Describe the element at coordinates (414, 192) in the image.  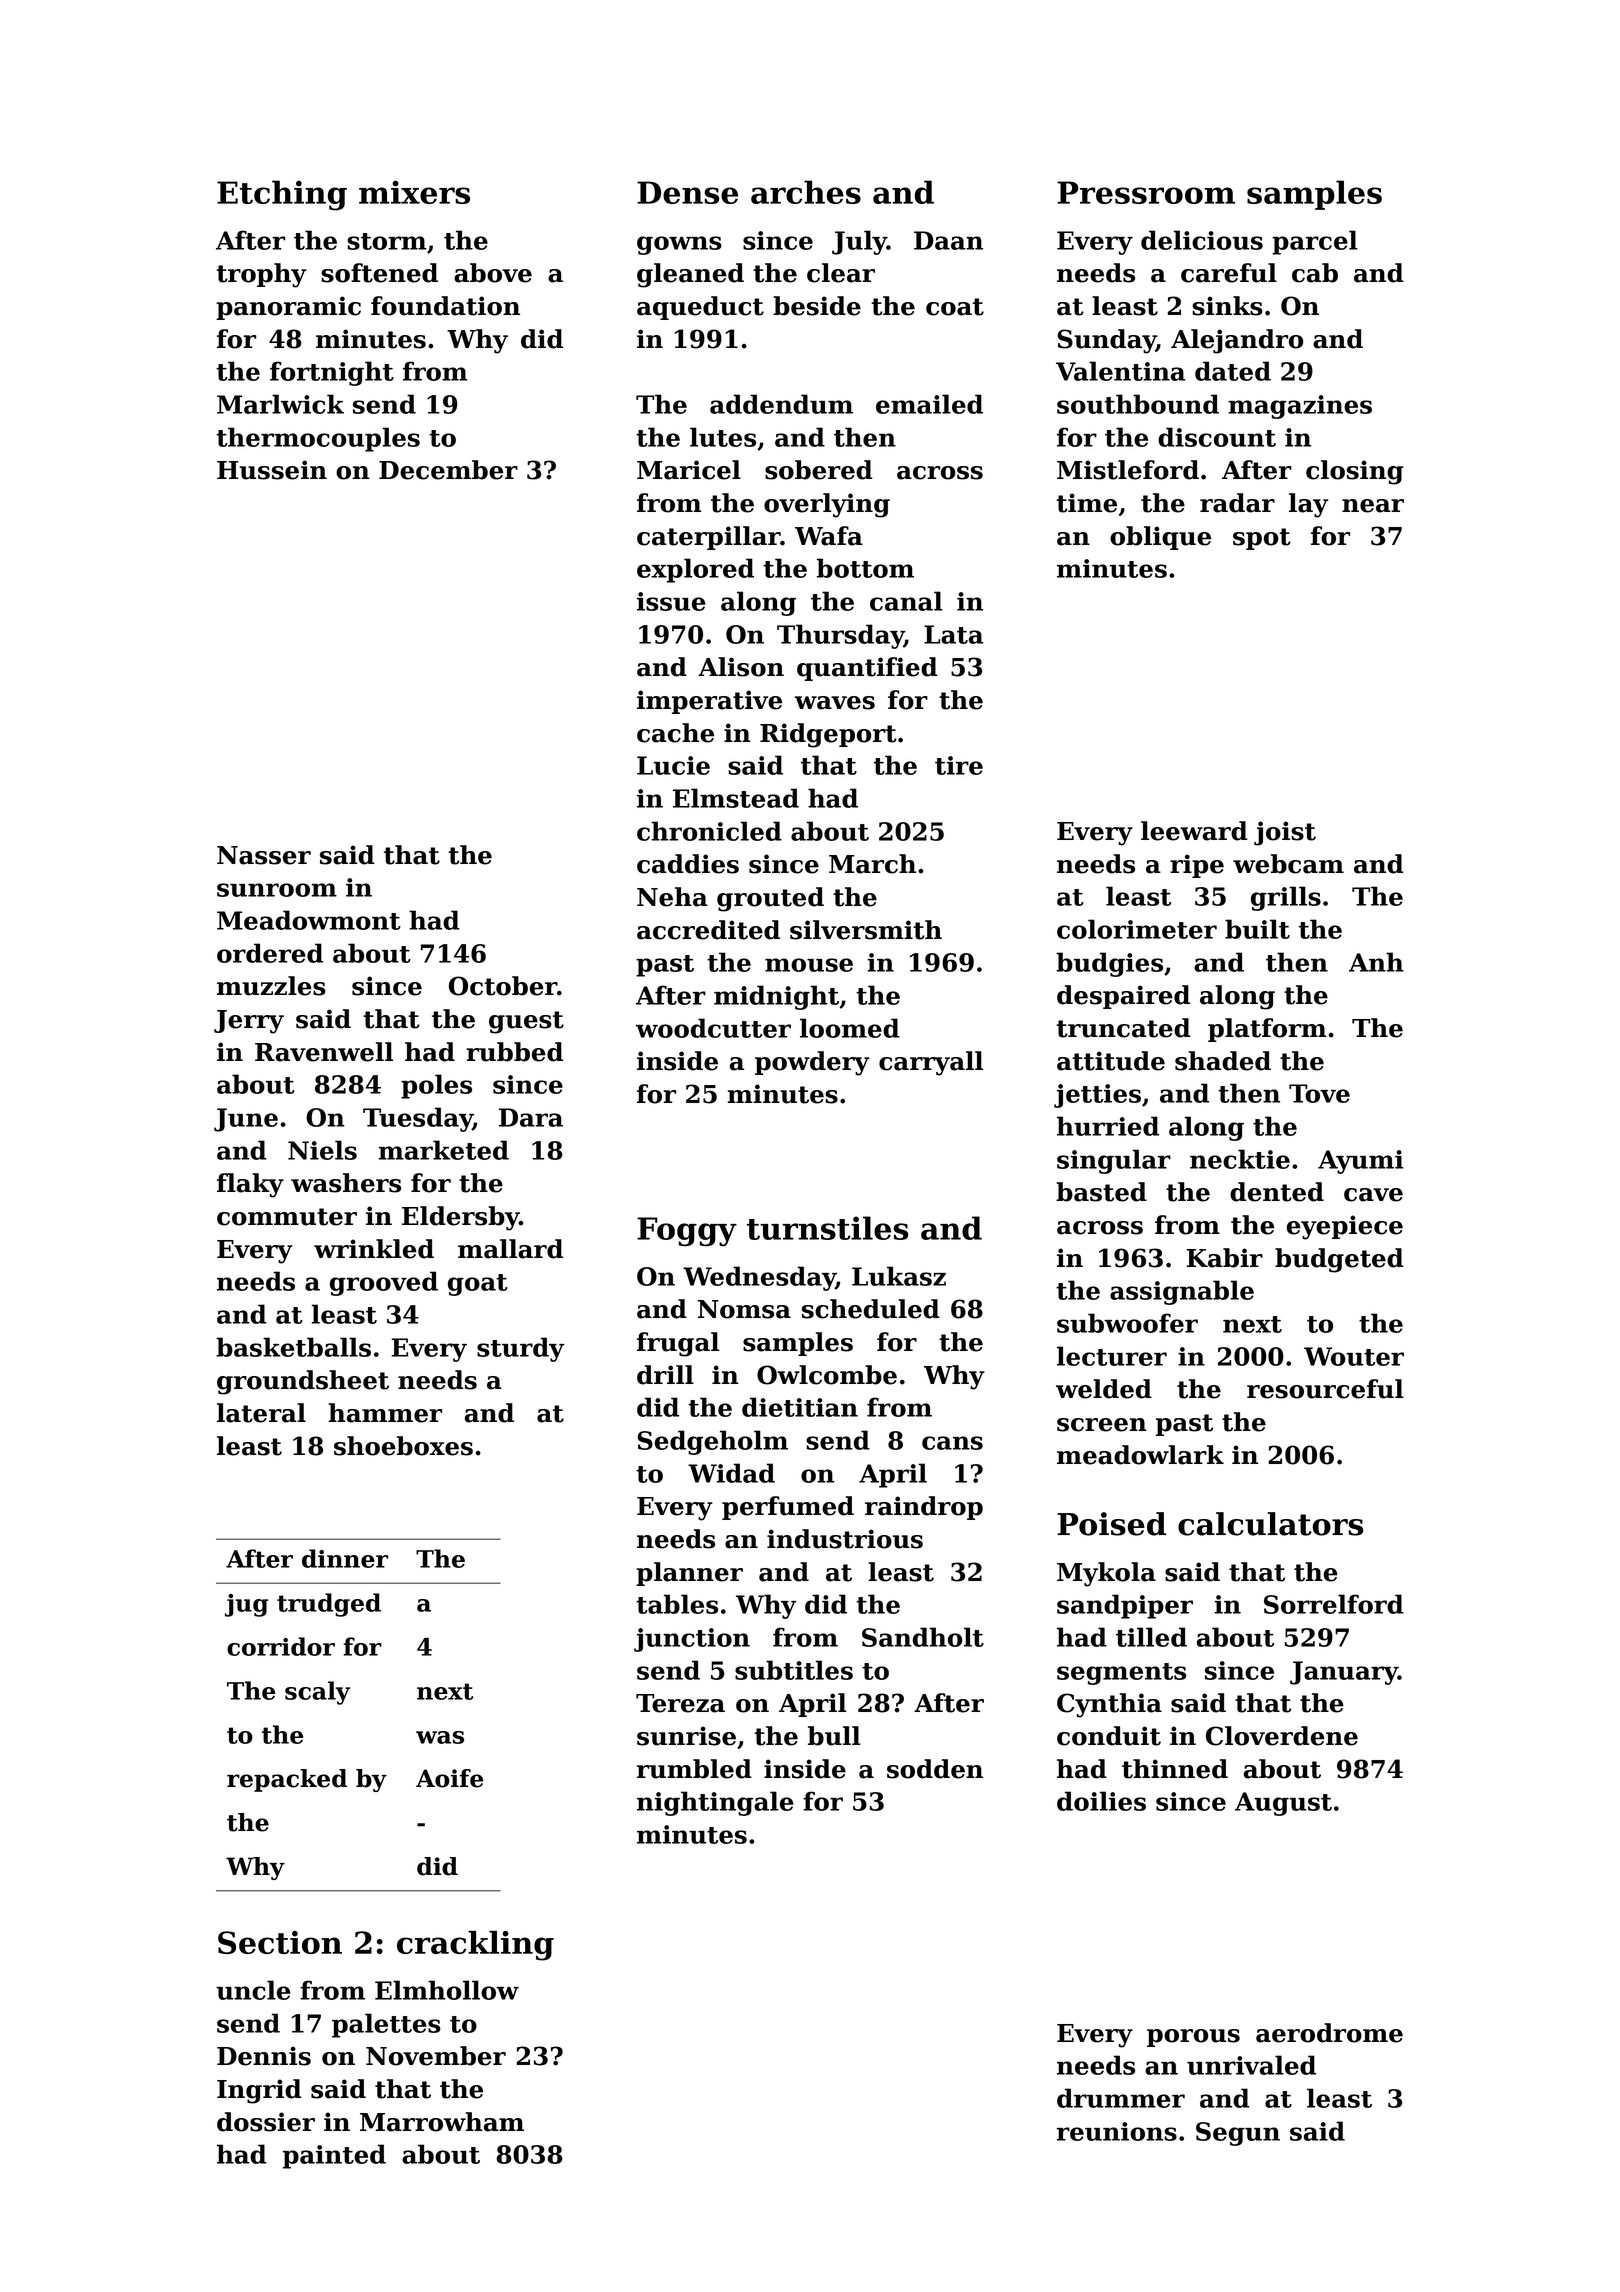
I see `mixers` at that location.
